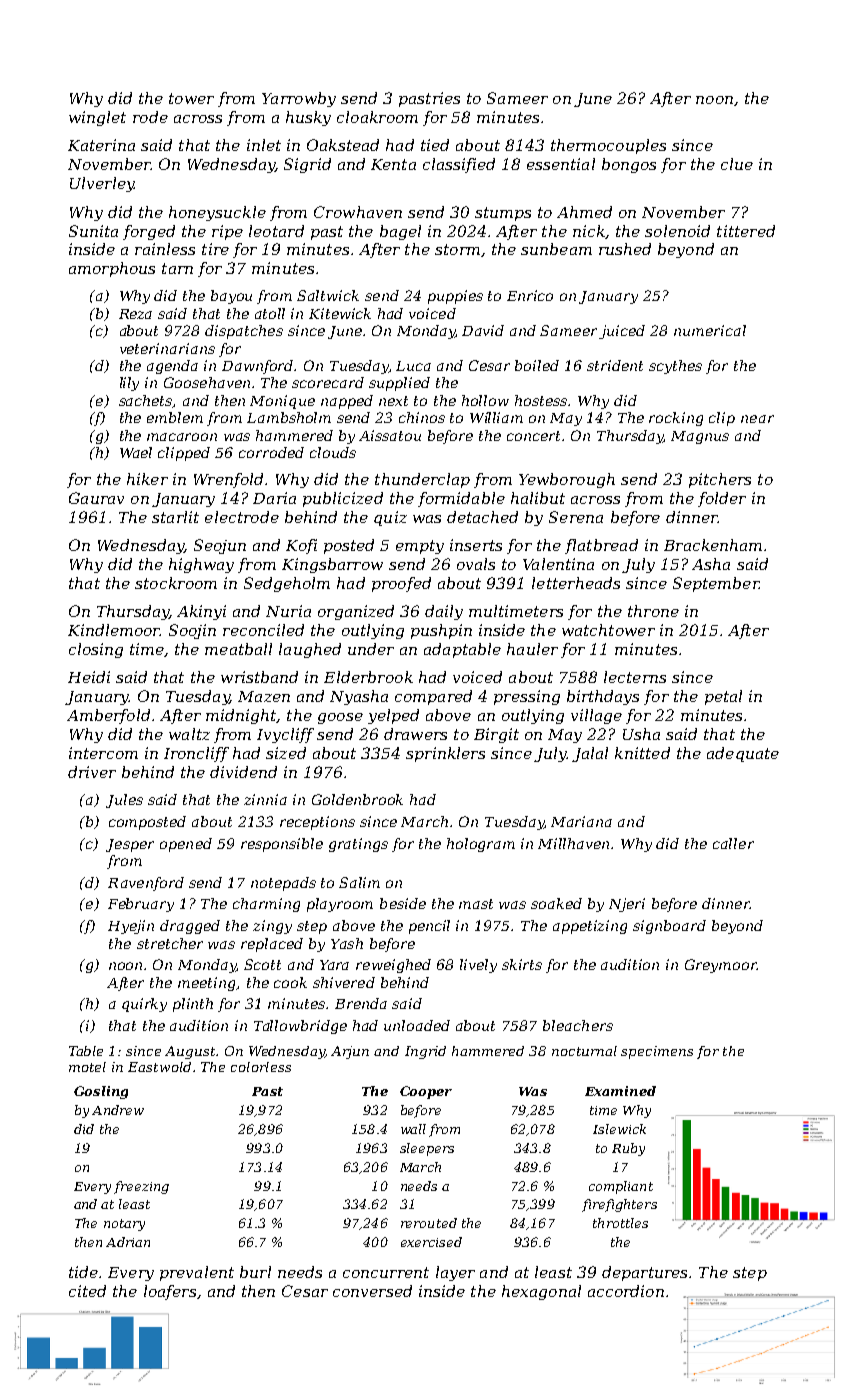 This page has height=1400, width=849. I want to click on skirts, so click(522, 964).
